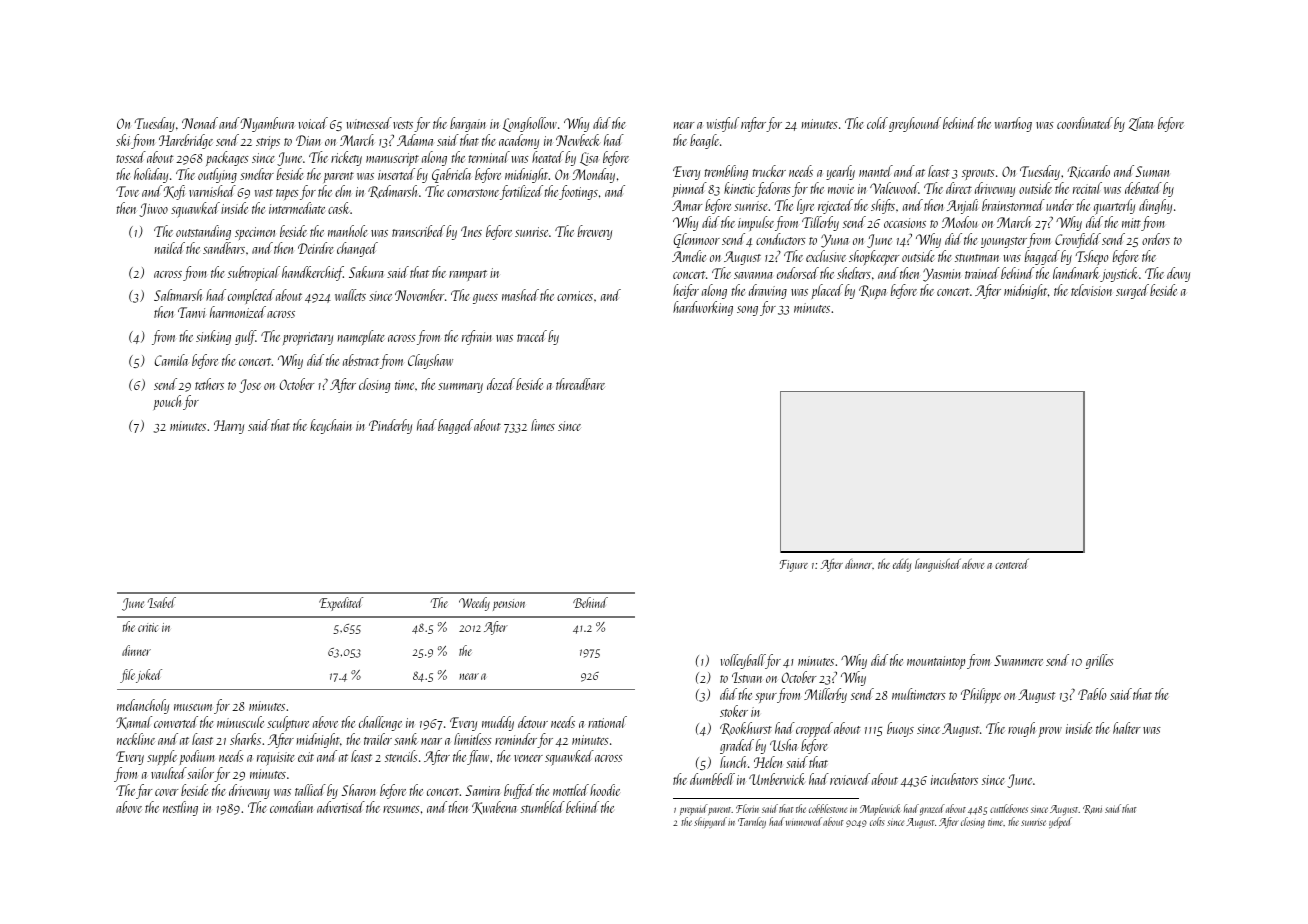  I want to click on resumes, so click(401, 809).
